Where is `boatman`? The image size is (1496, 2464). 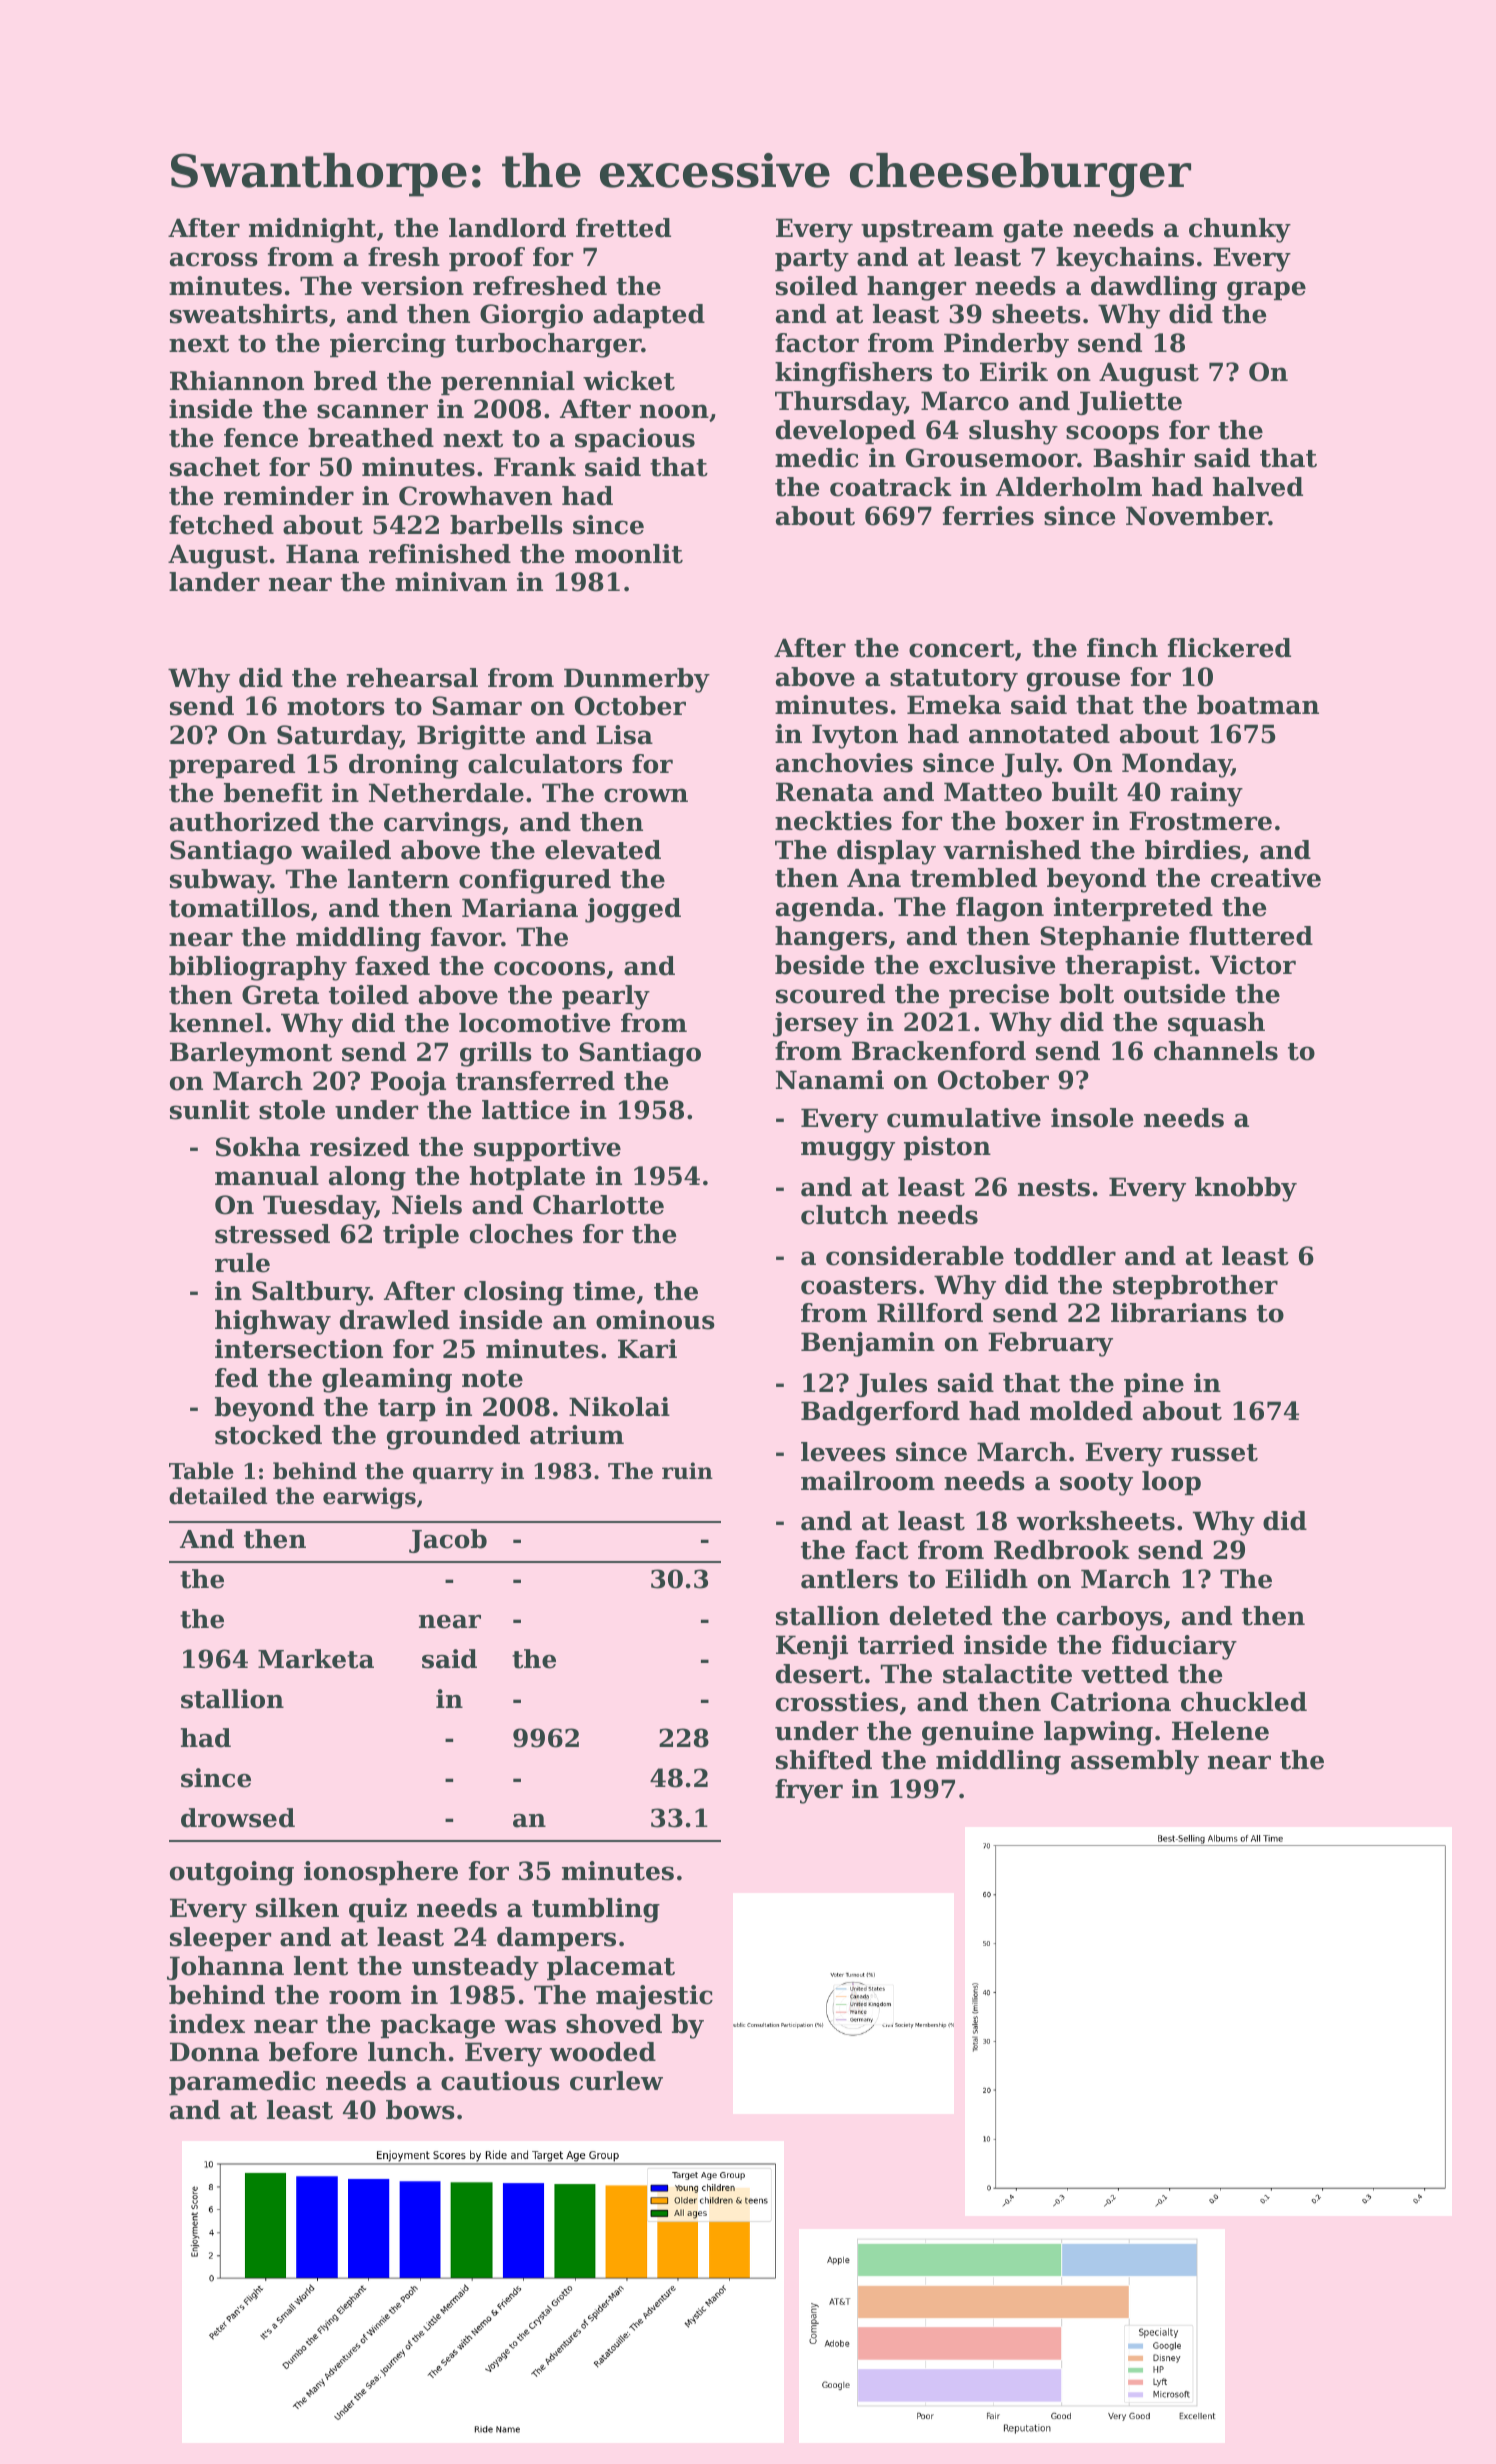
boatman is located at coordinates (1258, 705).
